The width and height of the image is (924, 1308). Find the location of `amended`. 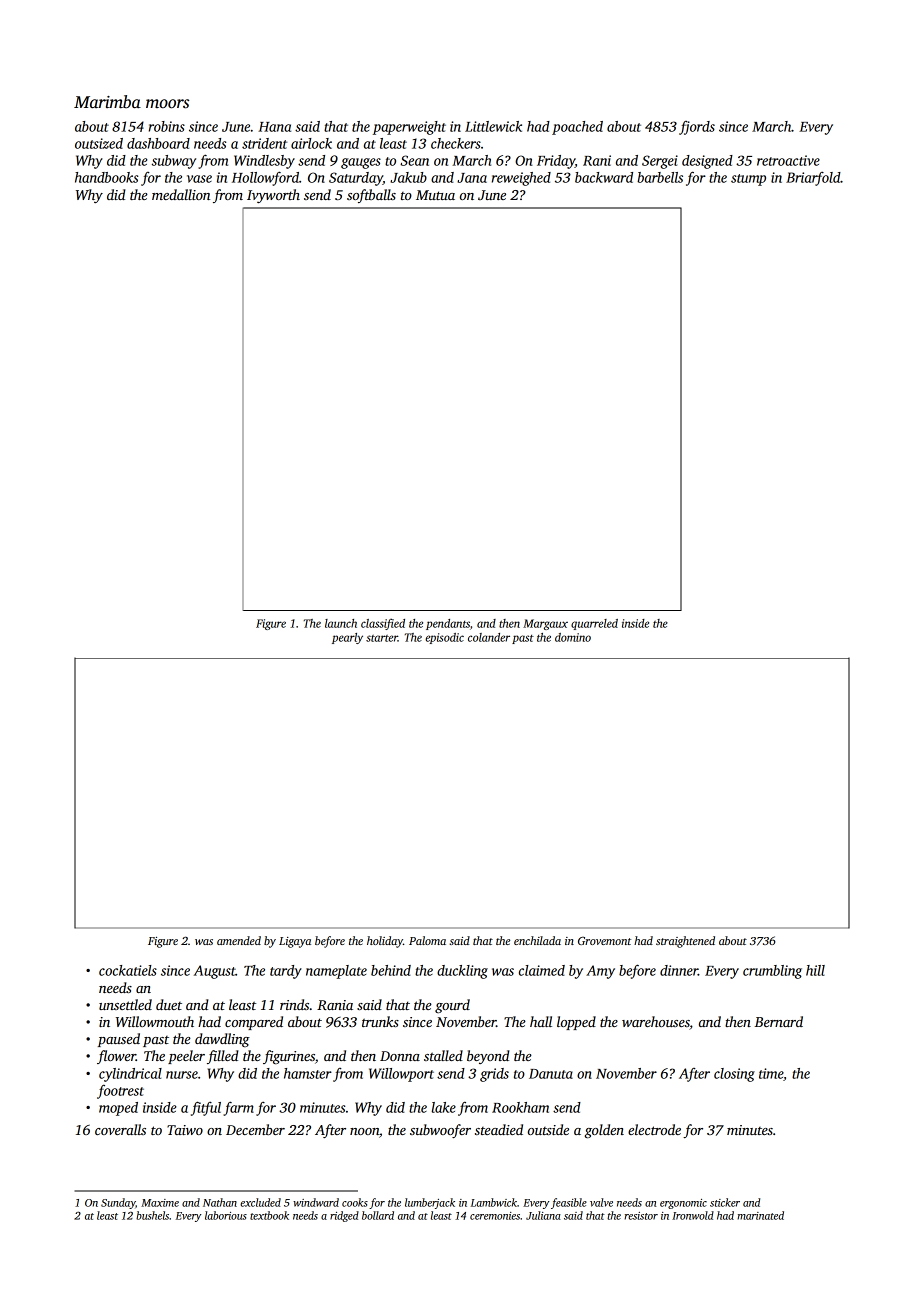

amended is located at coordinates (239, 940).
